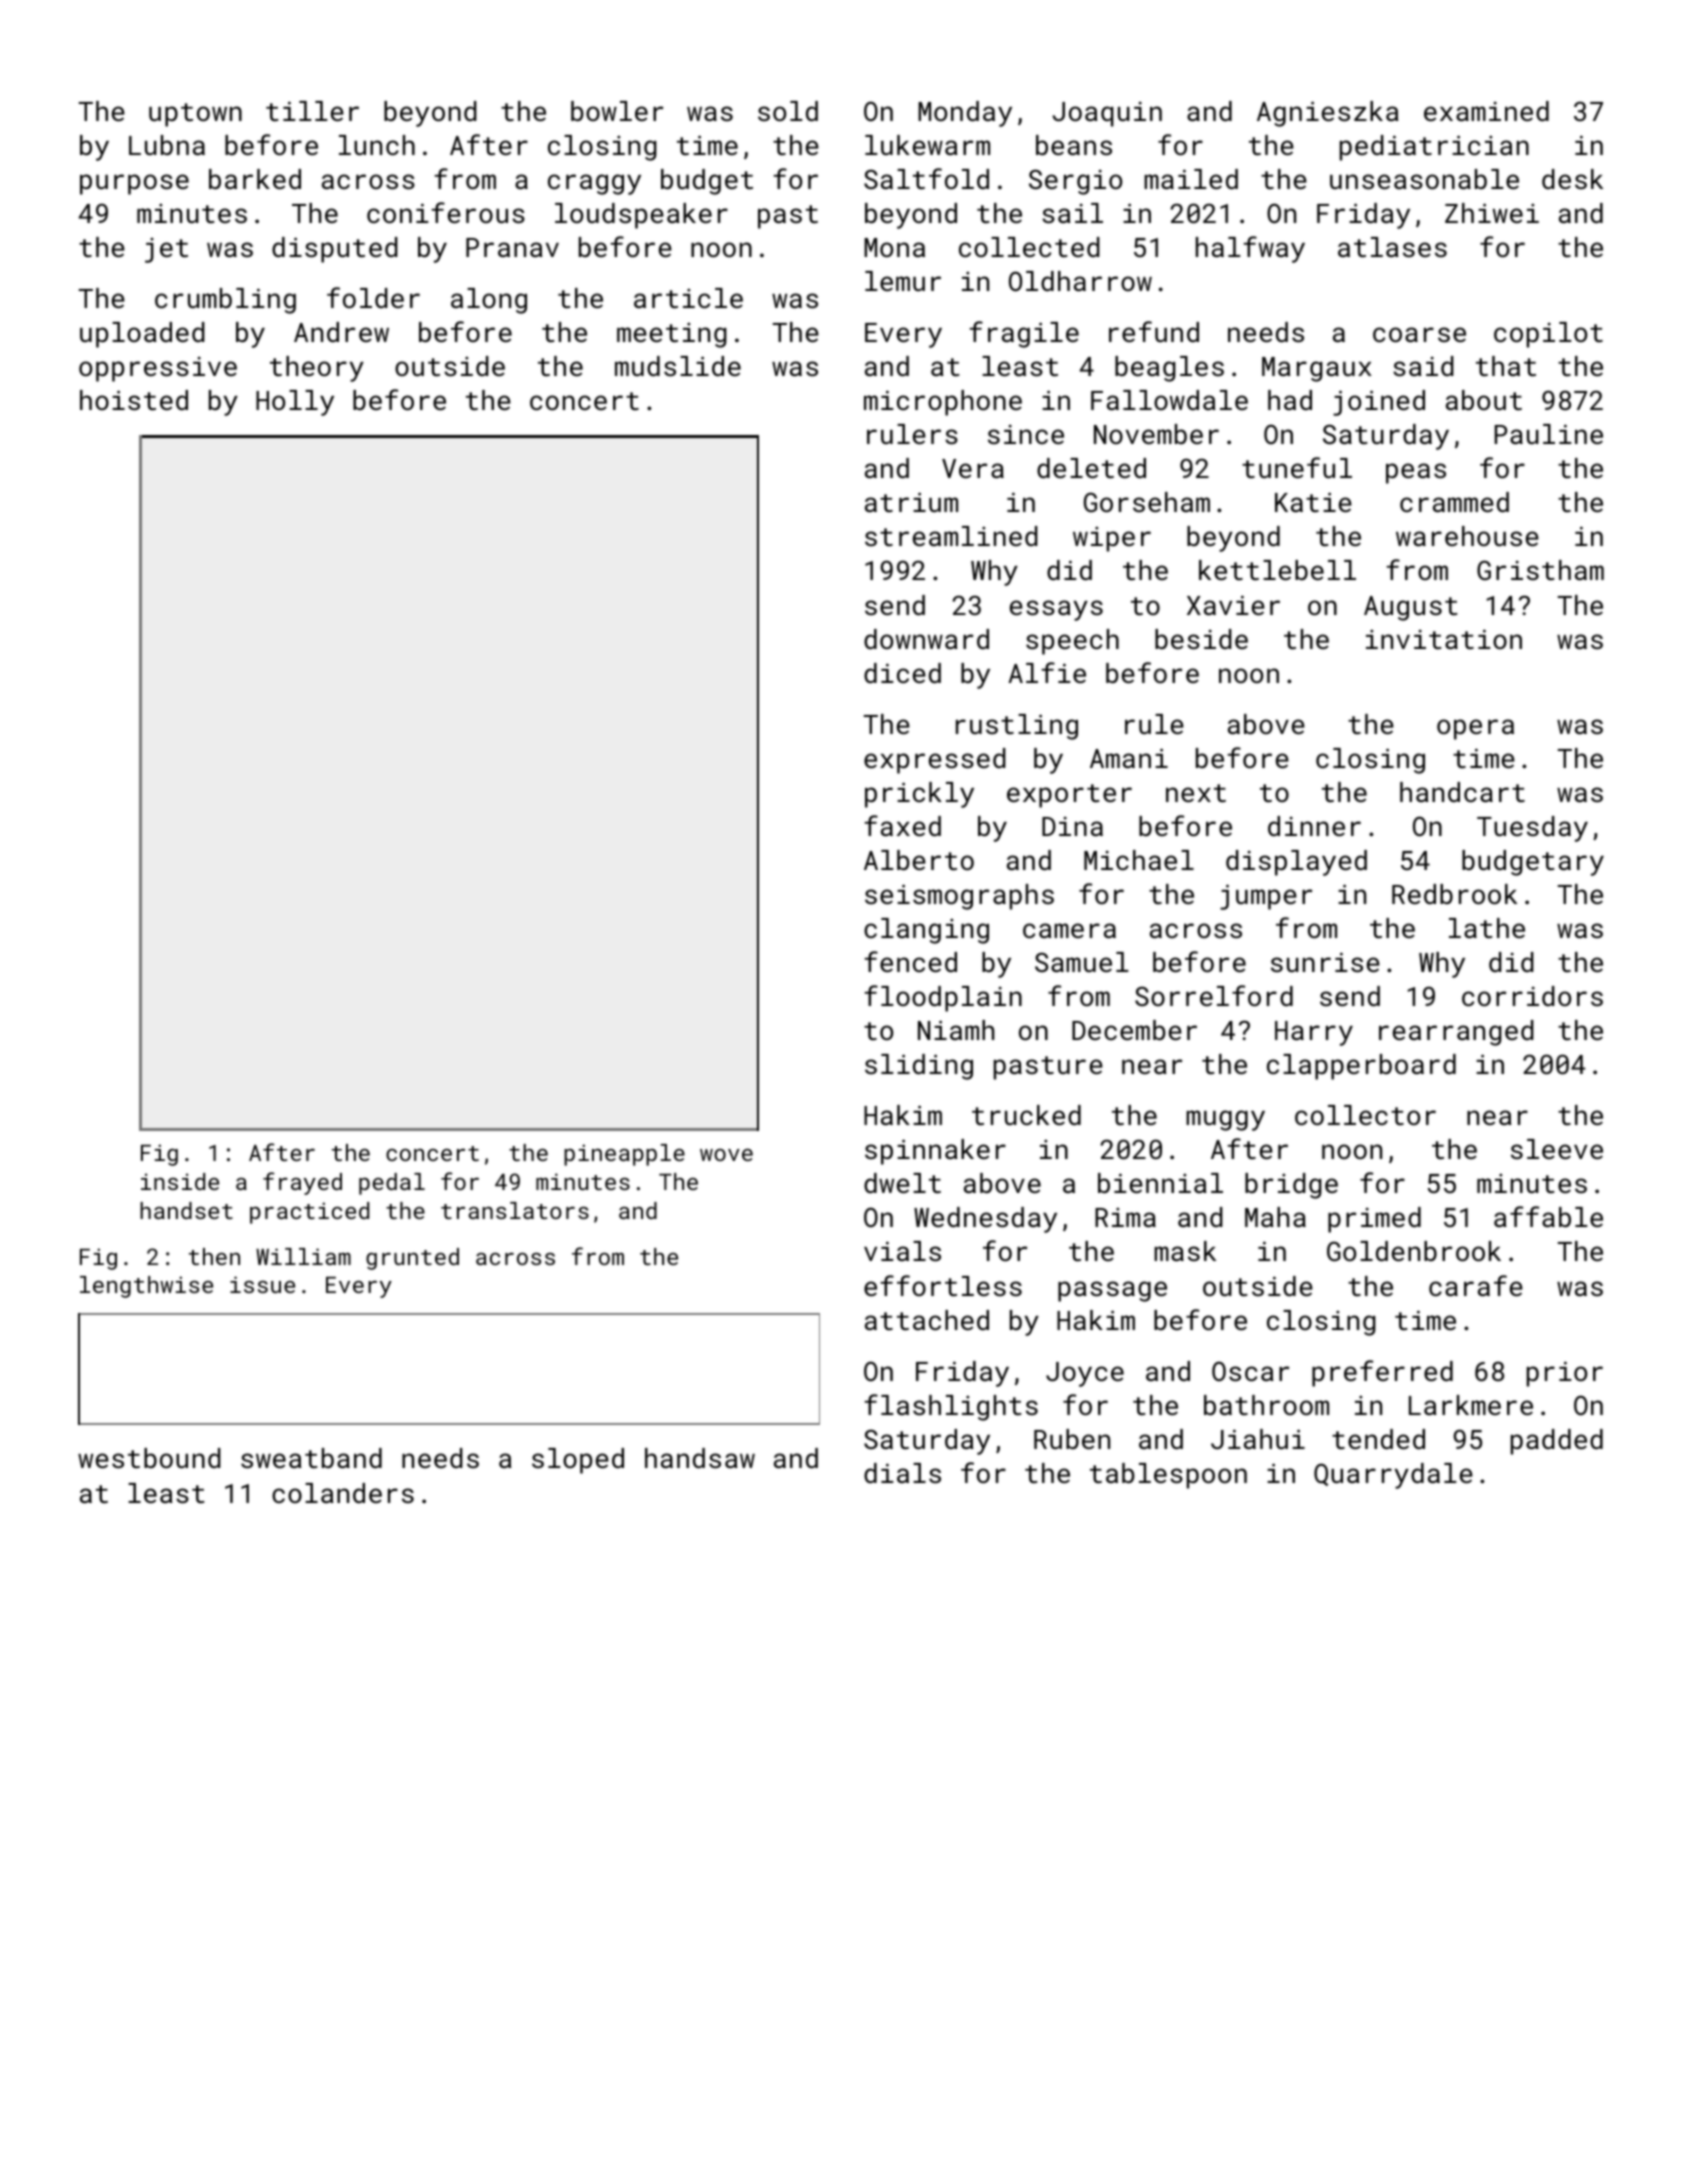  I want to click on fenced, so click(910, 961).
